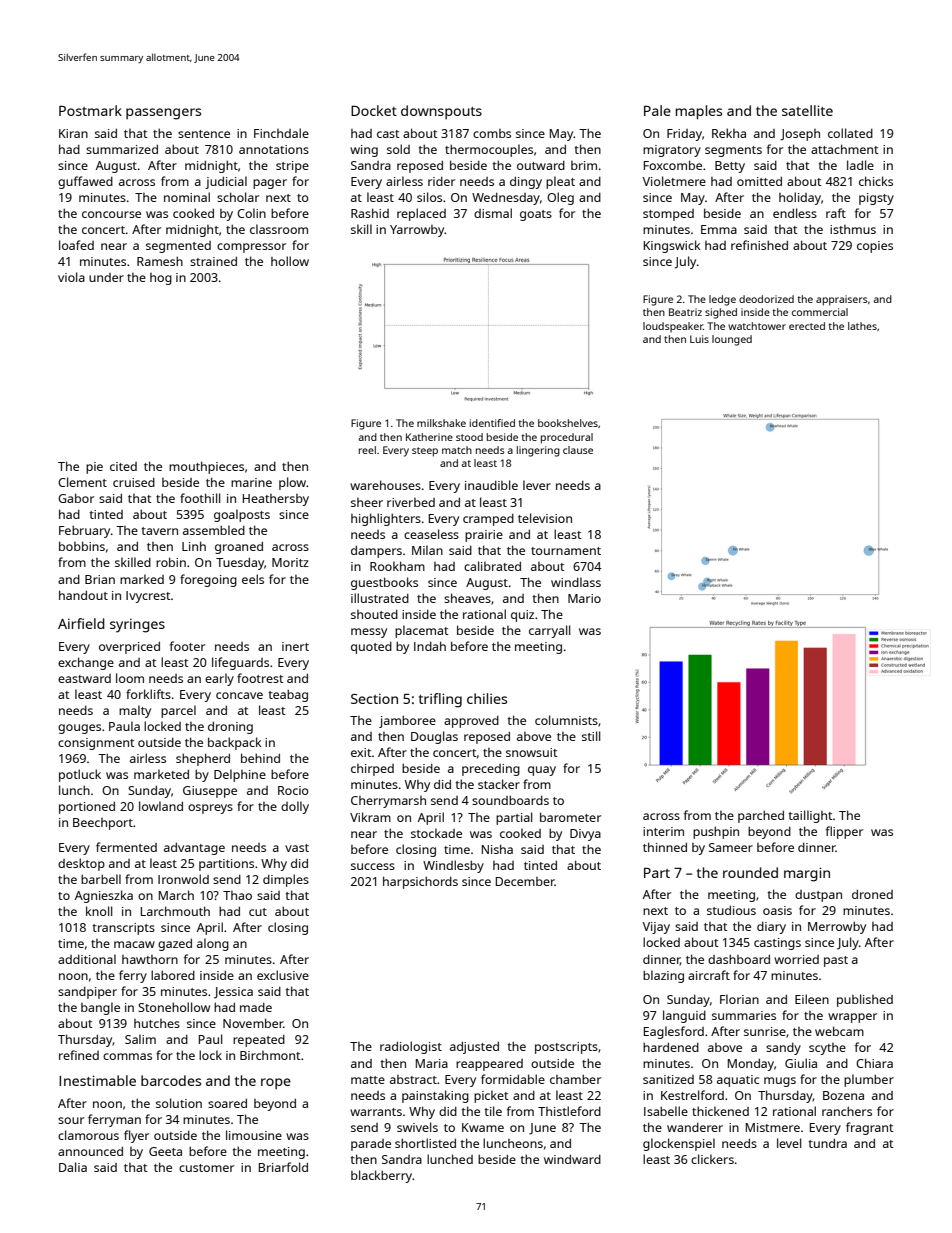  What do you see at coordinates (111, 214) in the screenshot?
I see `concourse` at bounding box center [111, 214].
